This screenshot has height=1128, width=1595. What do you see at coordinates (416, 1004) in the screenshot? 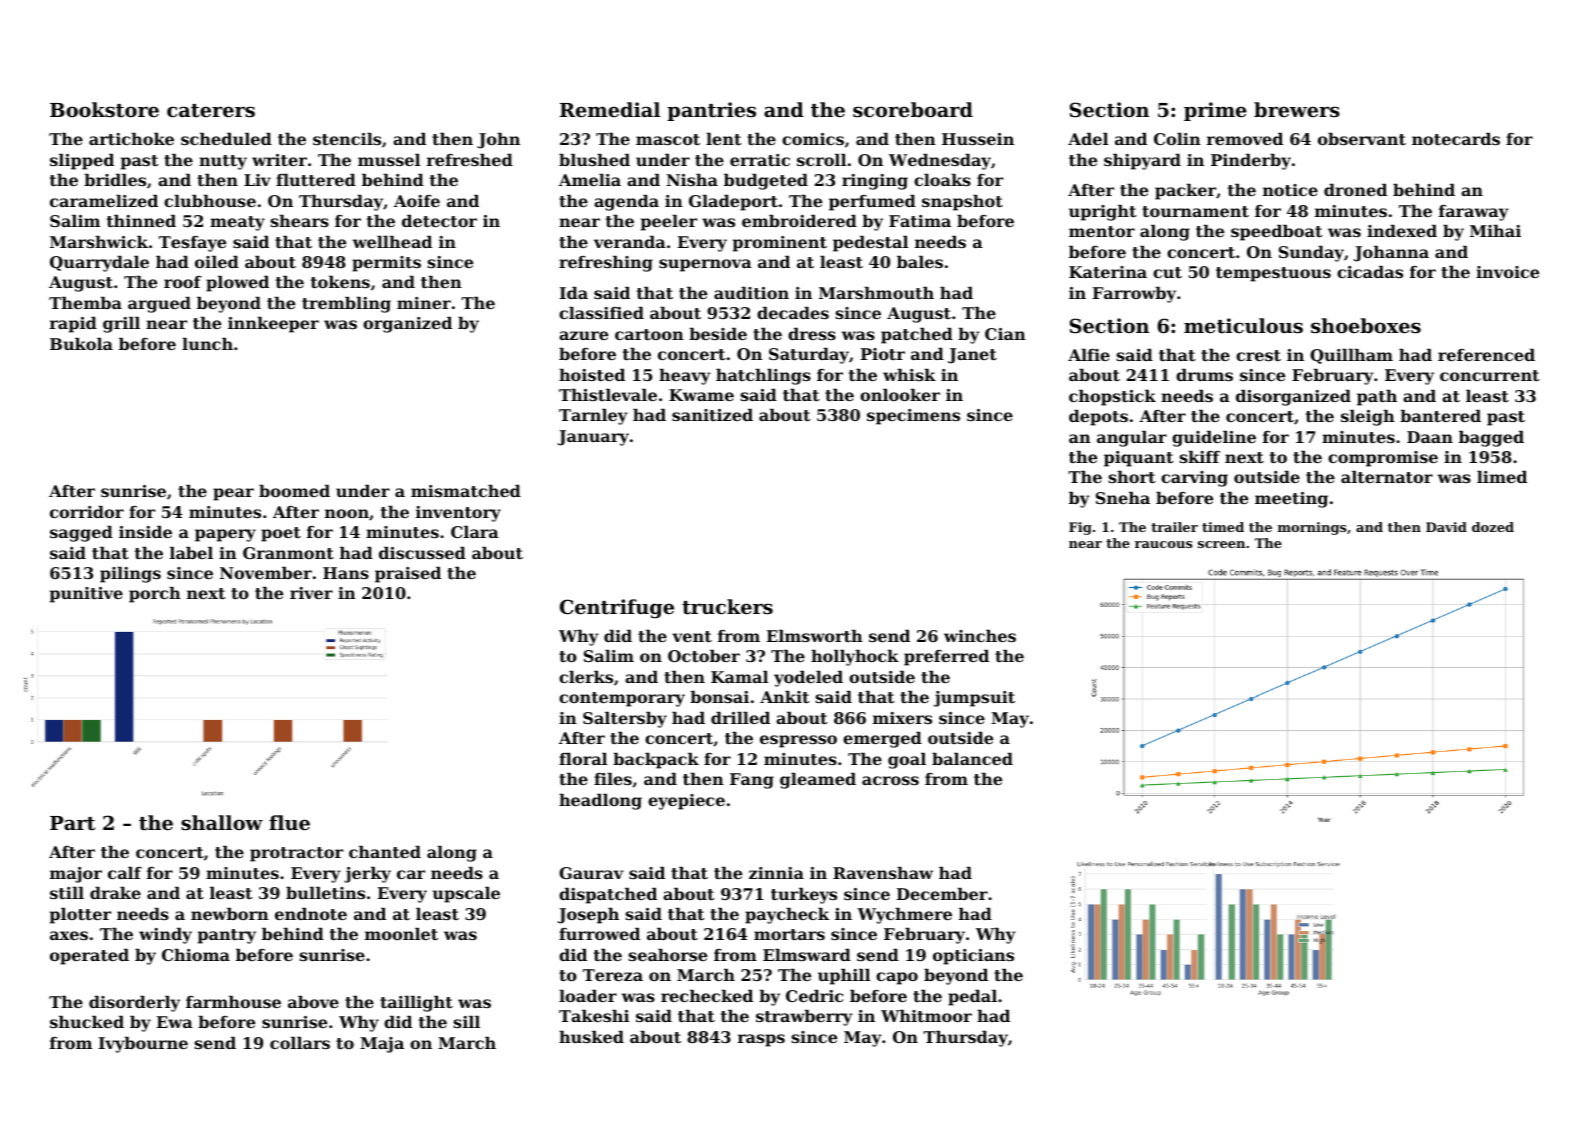
I see `taillight` at bounding box center [416, 1004].
